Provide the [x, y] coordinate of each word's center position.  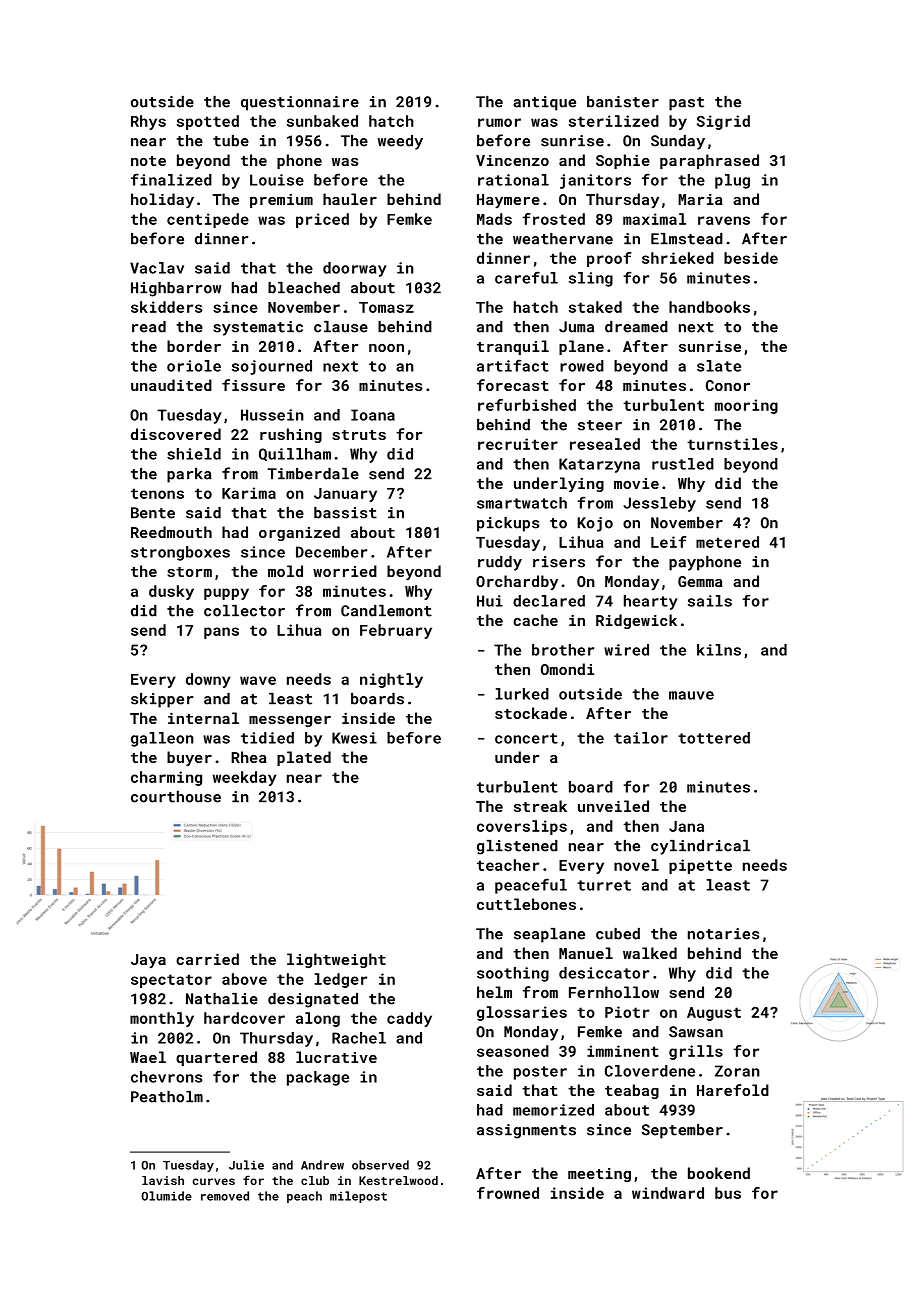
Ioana [373, 415]
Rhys [148, 122]
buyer [189, 758]
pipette [700, 866]
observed [380, 1165]
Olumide [166, 1196]
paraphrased [709, 161]
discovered [176, 434]
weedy [400, 142]
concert [526, 738]
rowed [582, 366]
